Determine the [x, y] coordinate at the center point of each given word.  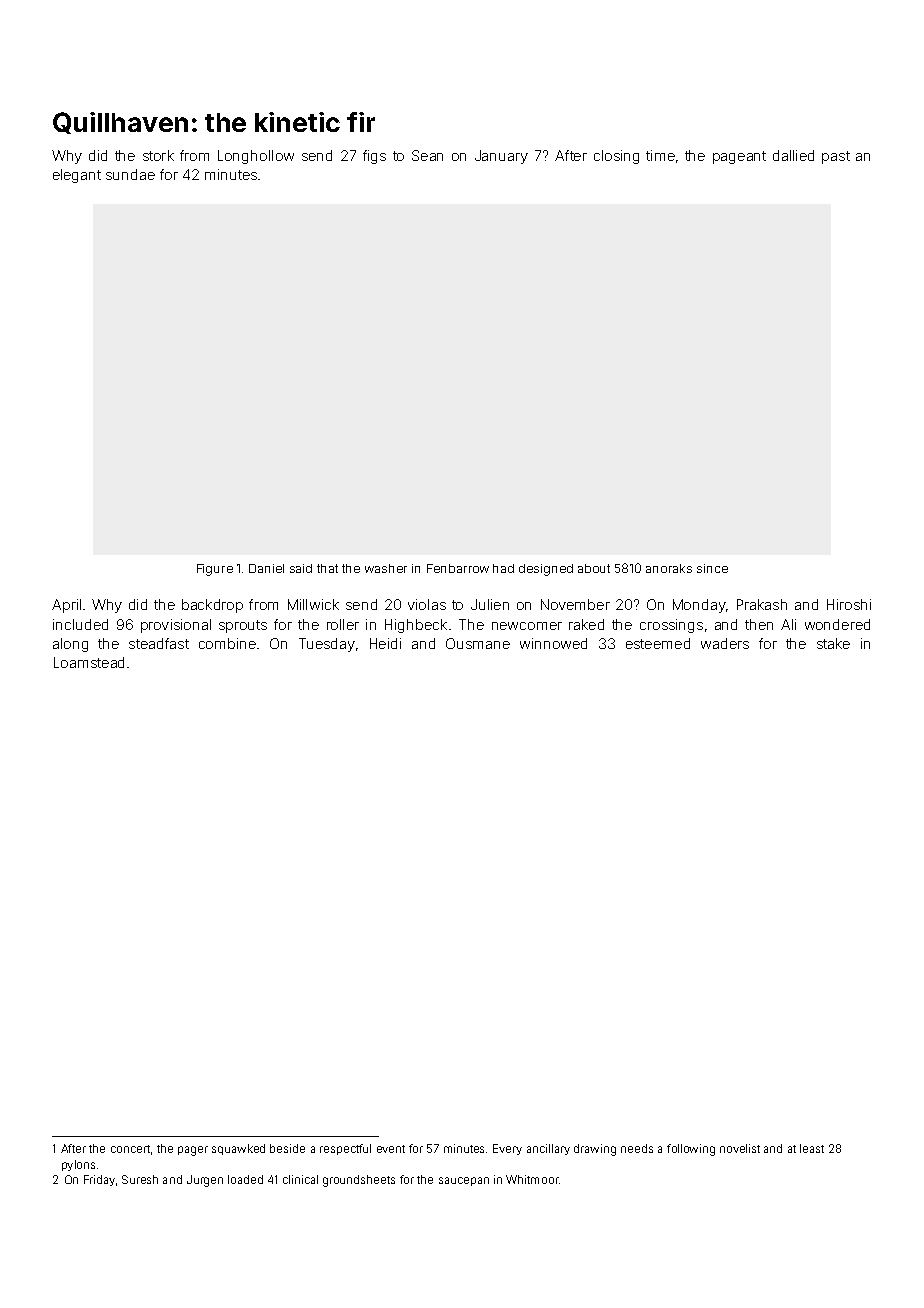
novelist [740, 1148]
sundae [130, 174]
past [836, 157]
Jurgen [205, 1181]
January [501, 157]
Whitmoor [532, 1179]
